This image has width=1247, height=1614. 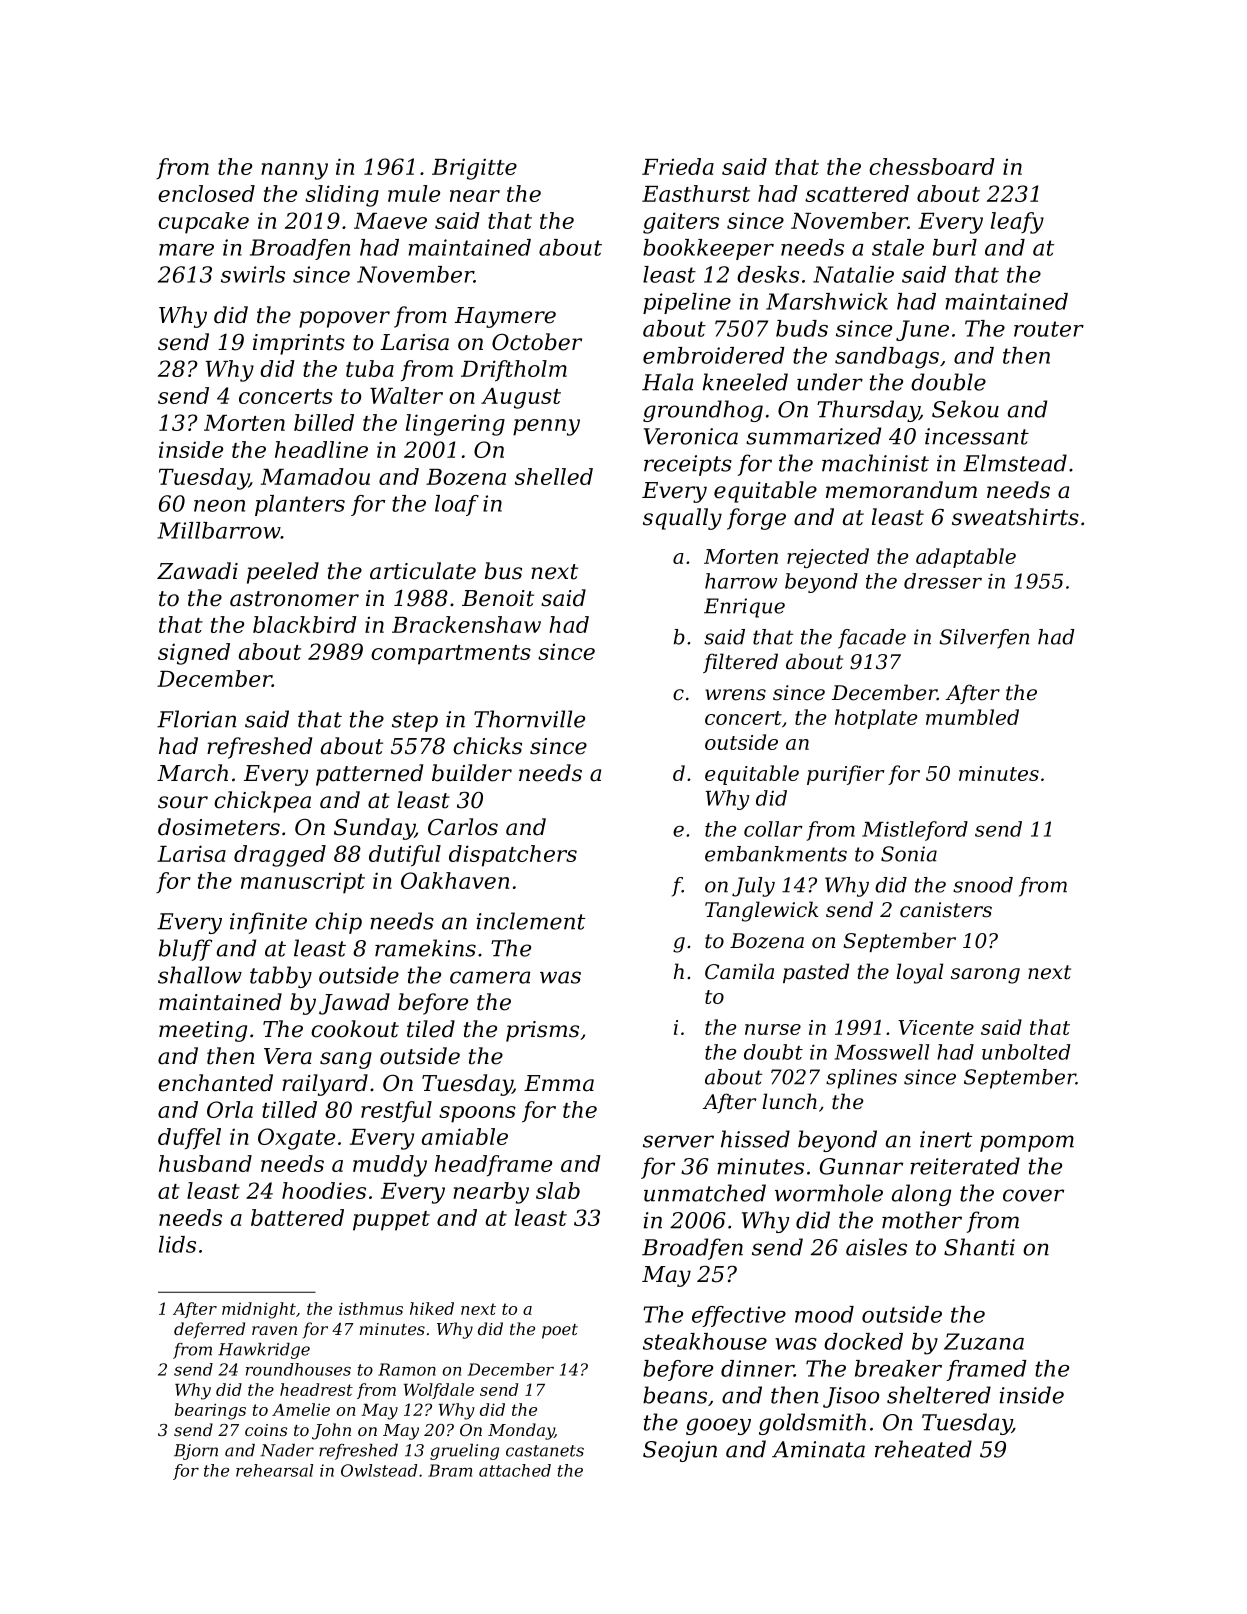 What do you see at coordinates (965, 409) in the image?
I see `Sekou` at bounding box center [965, 409].
